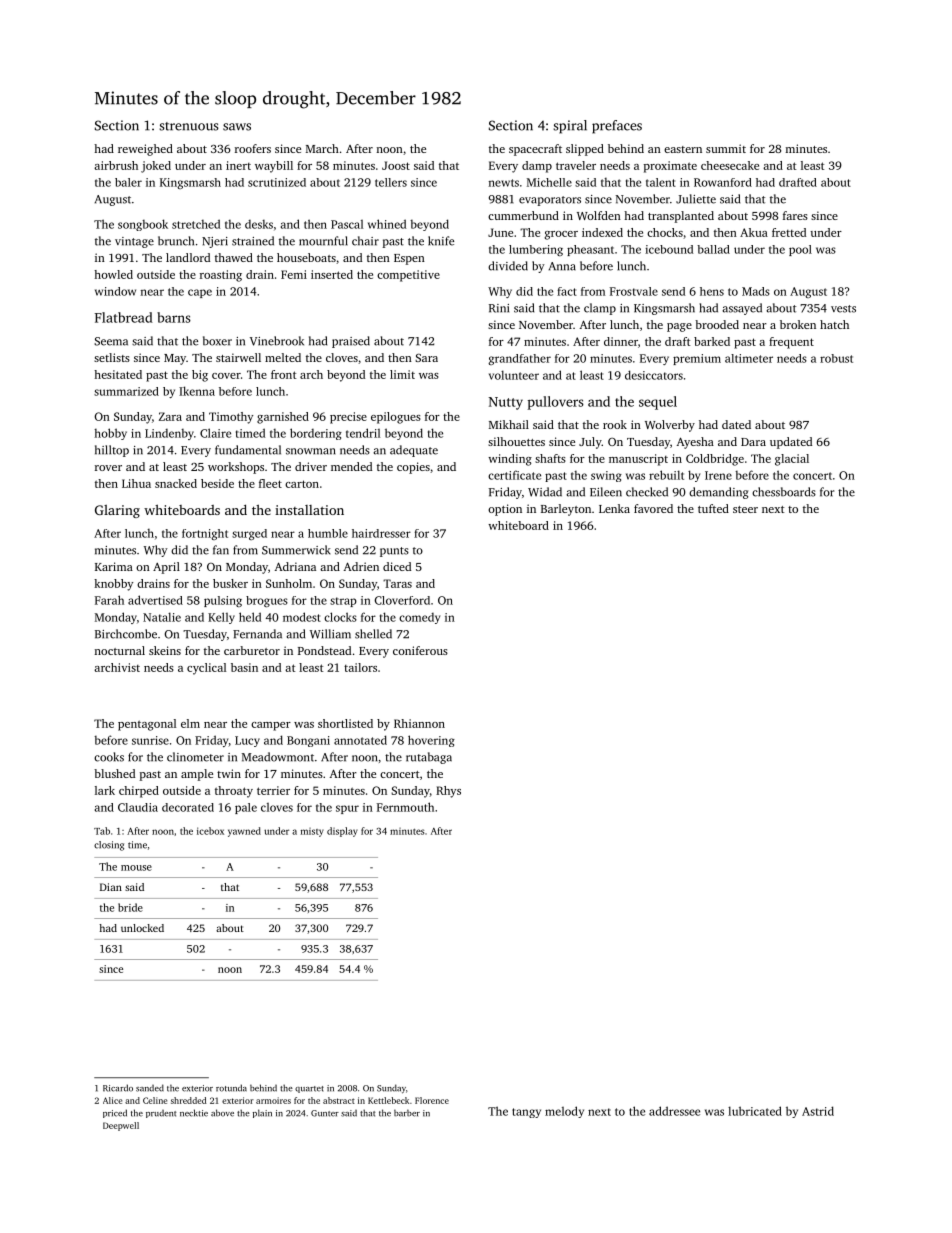 The image size is (952, 1233). I want to click on Rhys, so click(448, 792).
